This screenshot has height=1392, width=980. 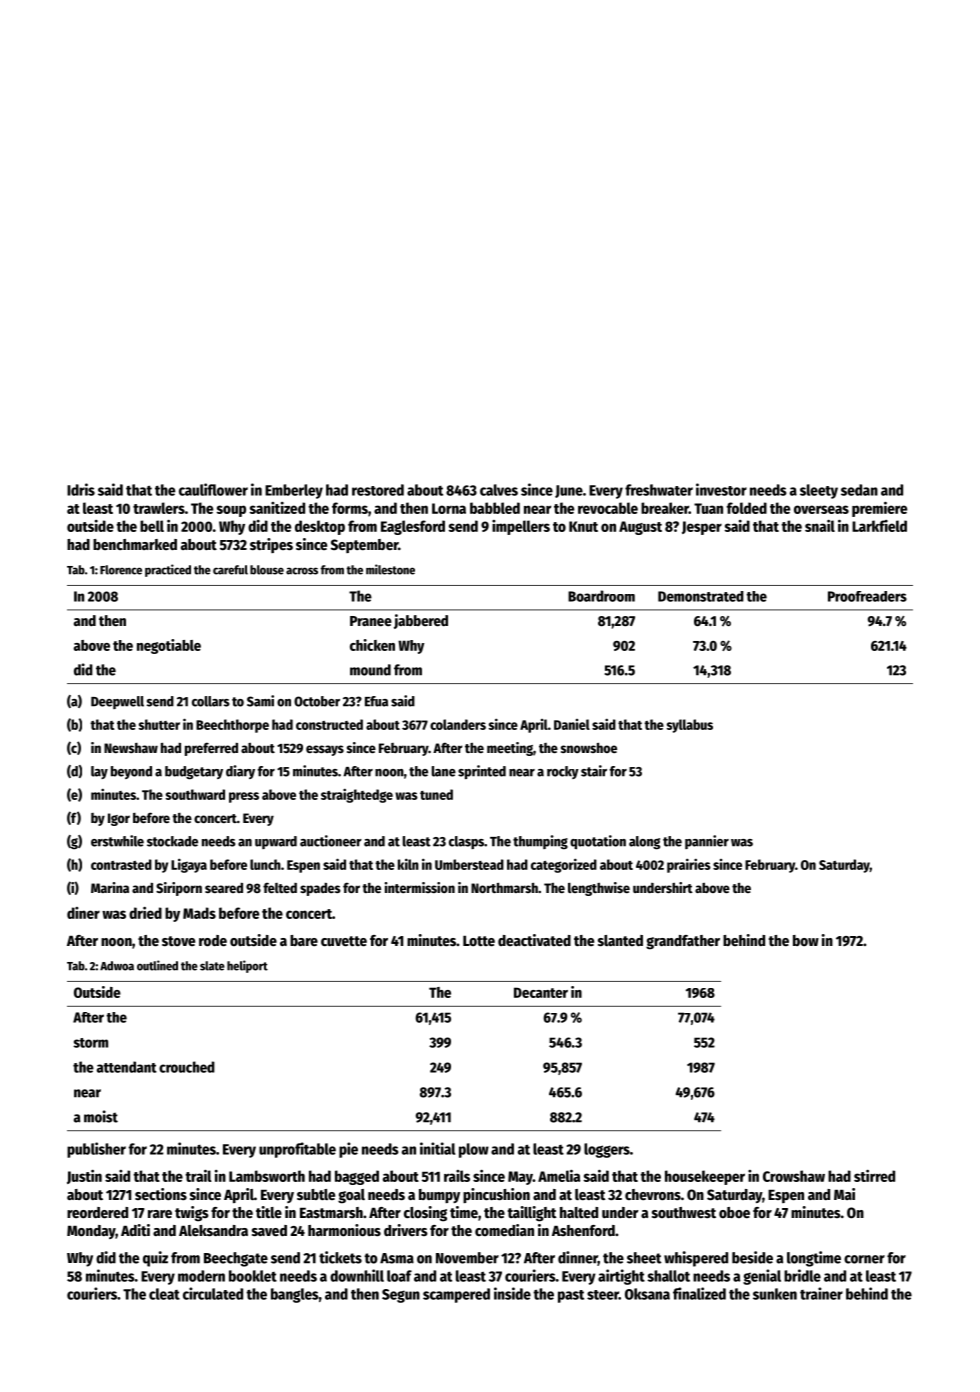 I want to click on Knut, so click(x=583, y=526).
